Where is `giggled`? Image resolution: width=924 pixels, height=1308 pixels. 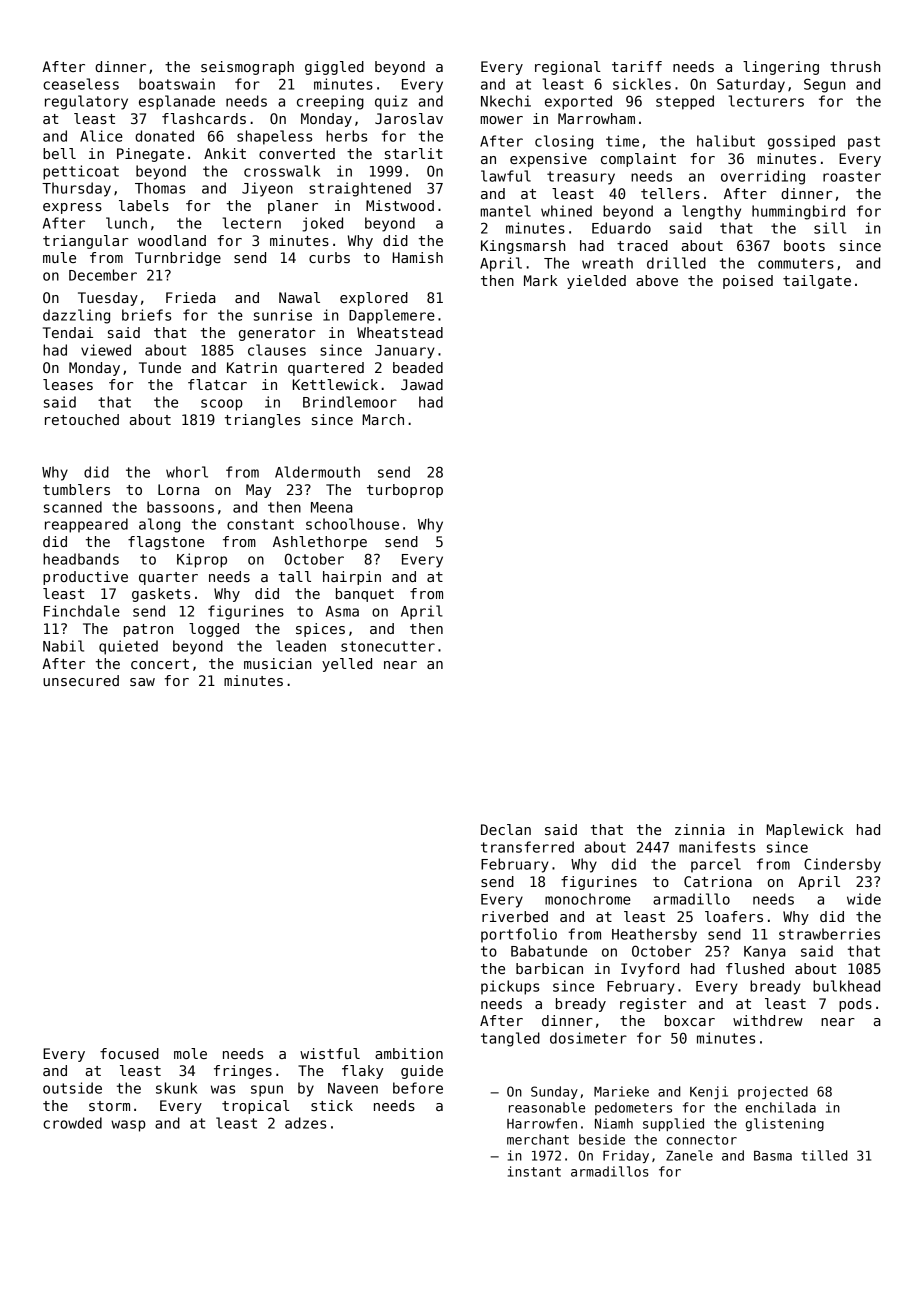
giggled is located at coordinates (334, 68).
